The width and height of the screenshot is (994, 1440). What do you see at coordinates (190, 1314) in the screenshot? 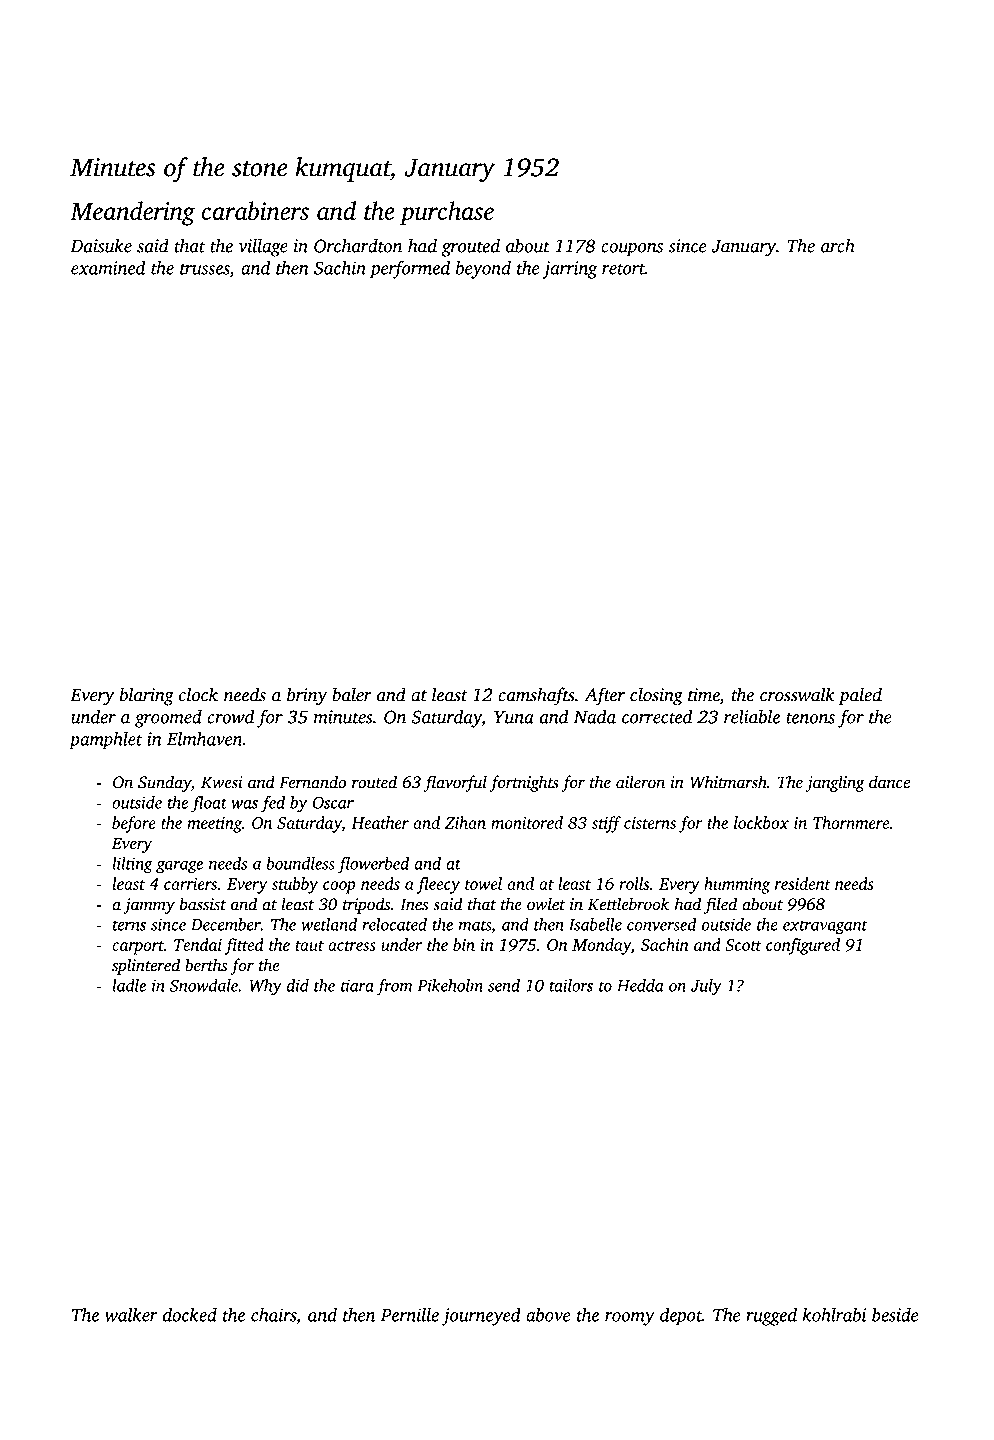
I see `docked` at bounding box center [190, 1314].
